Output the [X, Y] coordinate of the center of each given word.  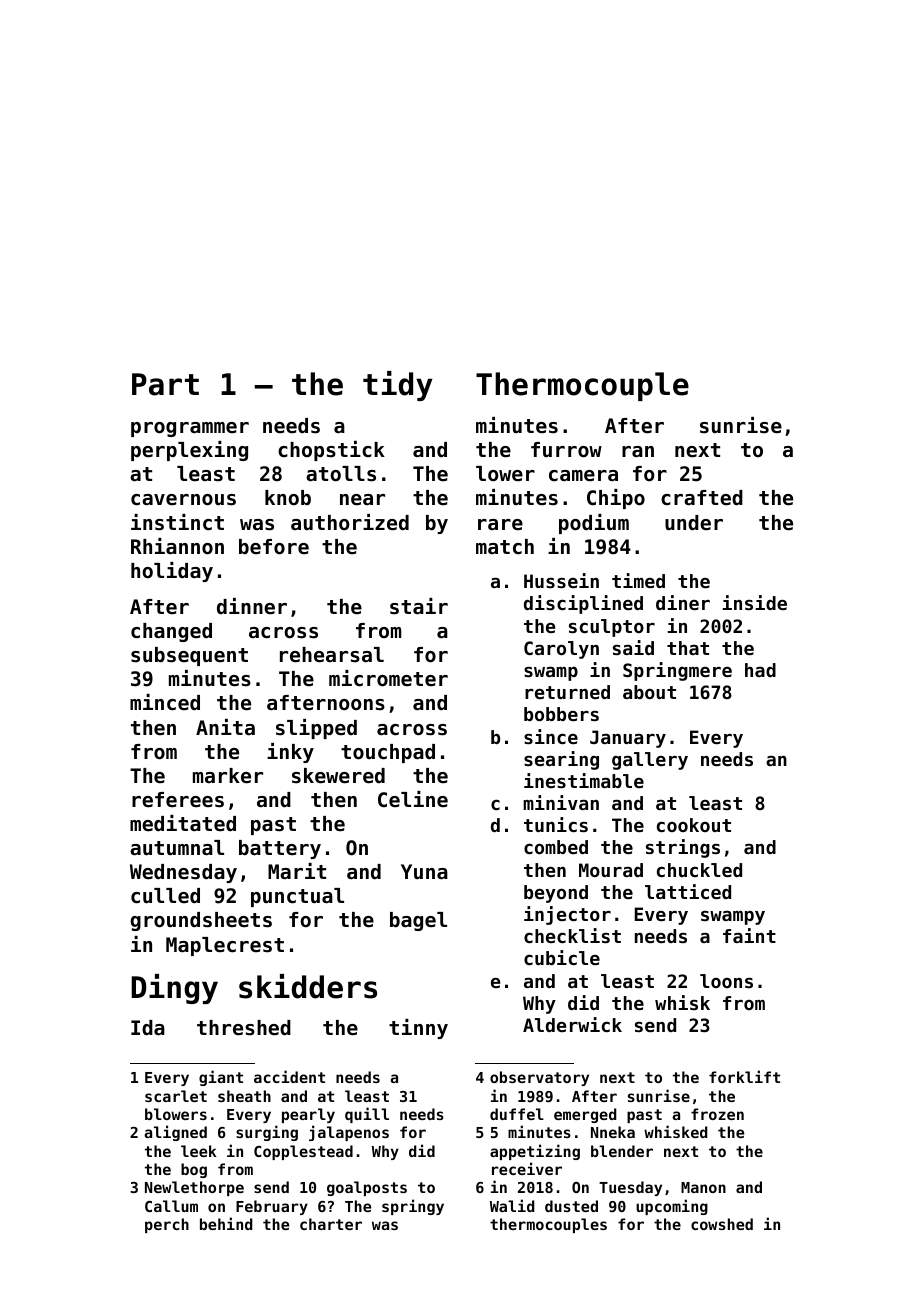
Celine [413, 799]
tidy [398, 386]
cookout [694, 825]
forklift [744, 1076]
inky [290, 753]
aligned [175, 1133]
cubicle [562, 957]
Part [165, 384]
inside [755, 602]
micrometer [388, 678]
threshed [244, 1028]
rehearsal [332, 655]
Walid [512, 1205]
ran [638, 452]
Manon [703, 1187]
